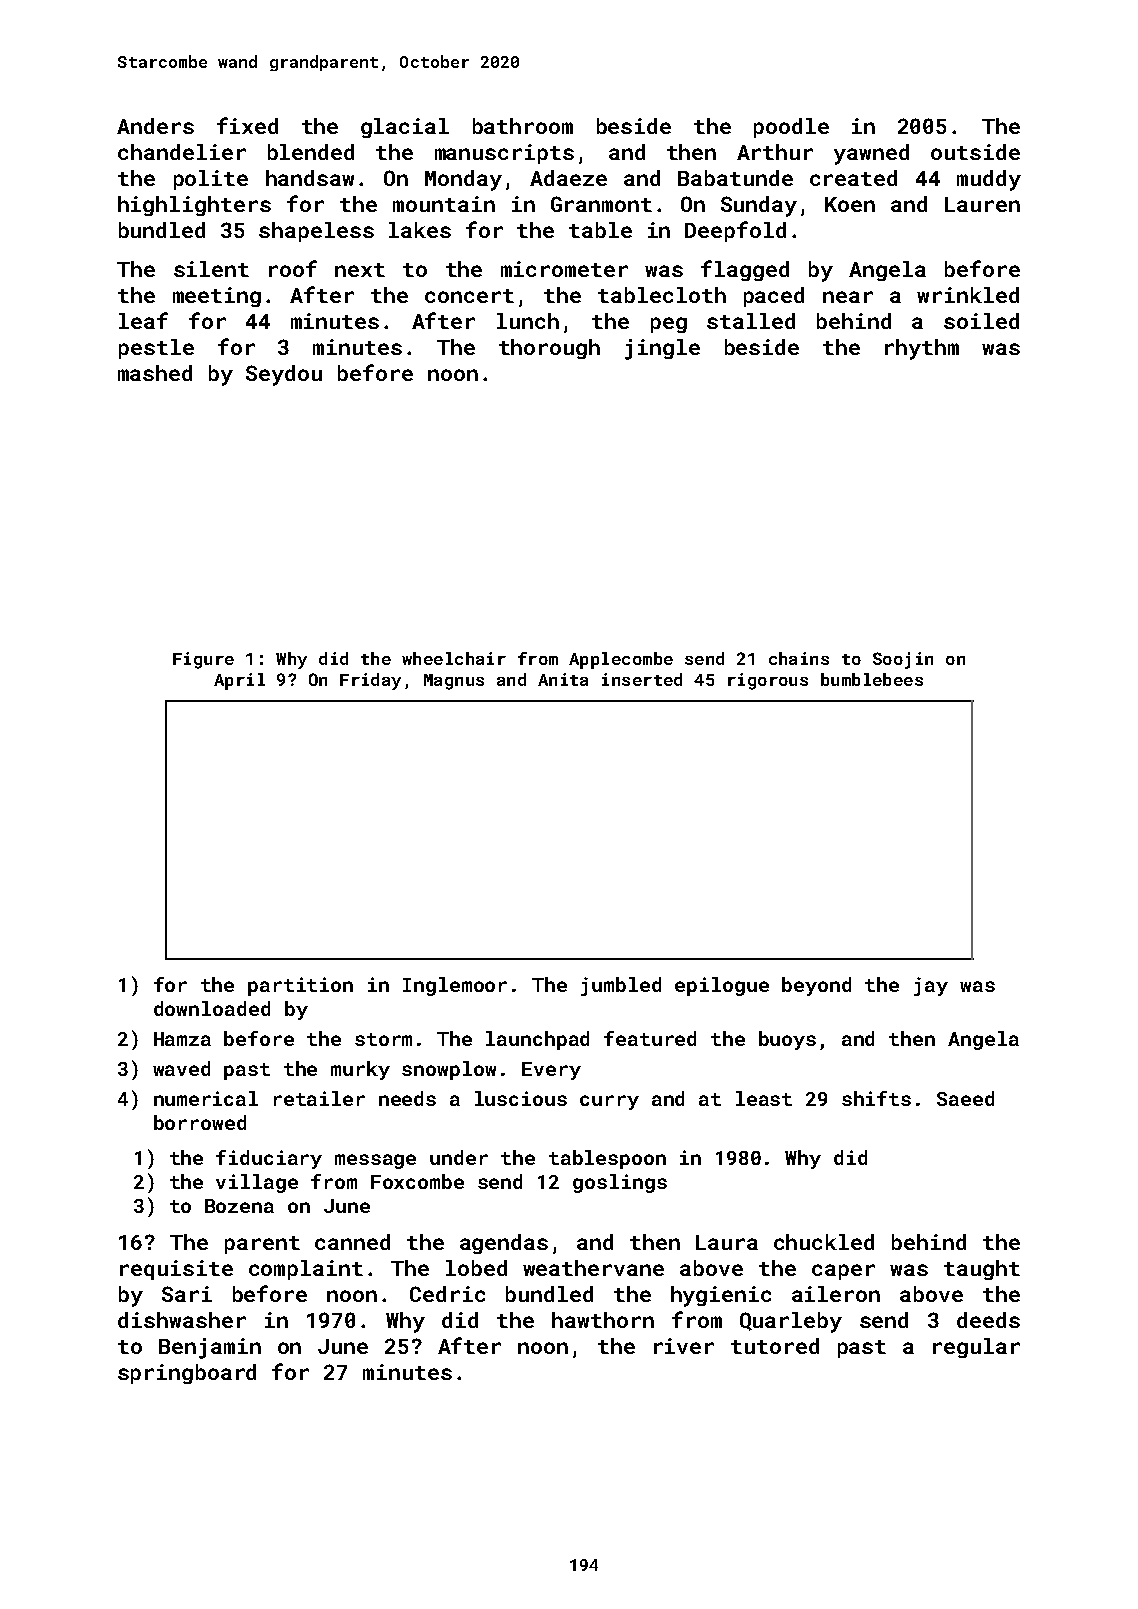 This screenshot has height=1609, width=1138. Describe the element at coordinates (181, 1068) in the screenshot. I see `waved` at that location.
